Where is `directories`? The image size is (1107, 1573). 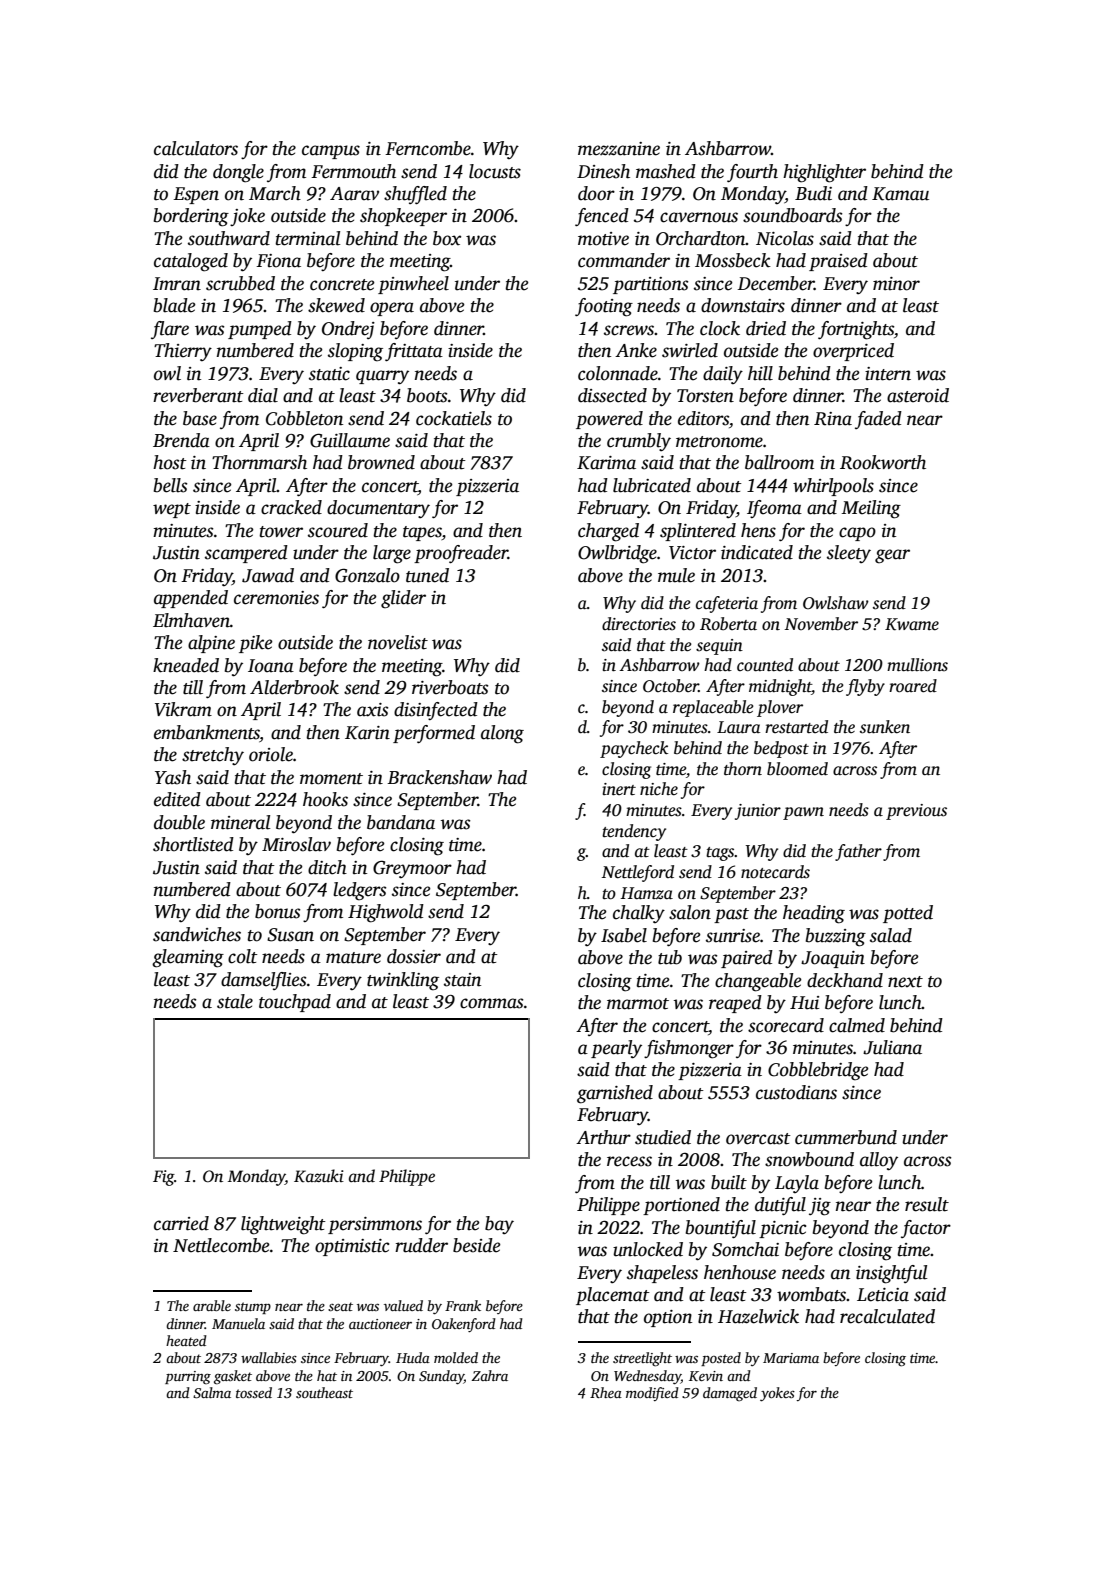 directories is located at coordinates (639, 624).
